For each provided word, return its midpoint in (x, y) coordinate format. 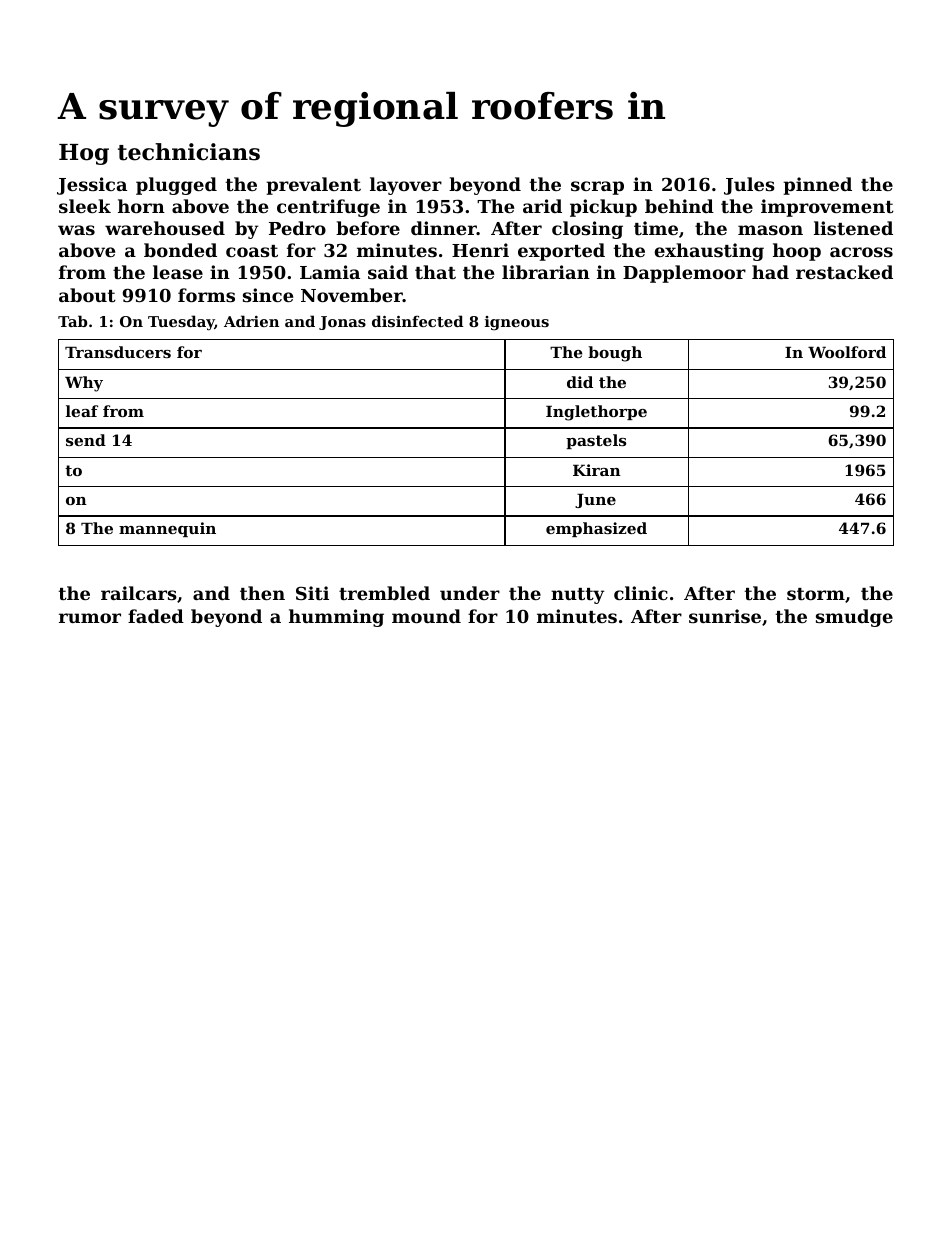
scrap (597, 188)
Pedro (297, 228)
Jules (749, 186)
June (595, 501)
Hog (84, 154)
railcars (139, 593)
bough (615, 354)
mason (770, 230)
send (86, 440)
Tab (72, 321)
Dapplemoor (684, 274)
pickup (603, 208)
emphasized (596, 529)
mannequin (167, 529)
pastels (596, 441)
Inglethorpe (596, 413)
